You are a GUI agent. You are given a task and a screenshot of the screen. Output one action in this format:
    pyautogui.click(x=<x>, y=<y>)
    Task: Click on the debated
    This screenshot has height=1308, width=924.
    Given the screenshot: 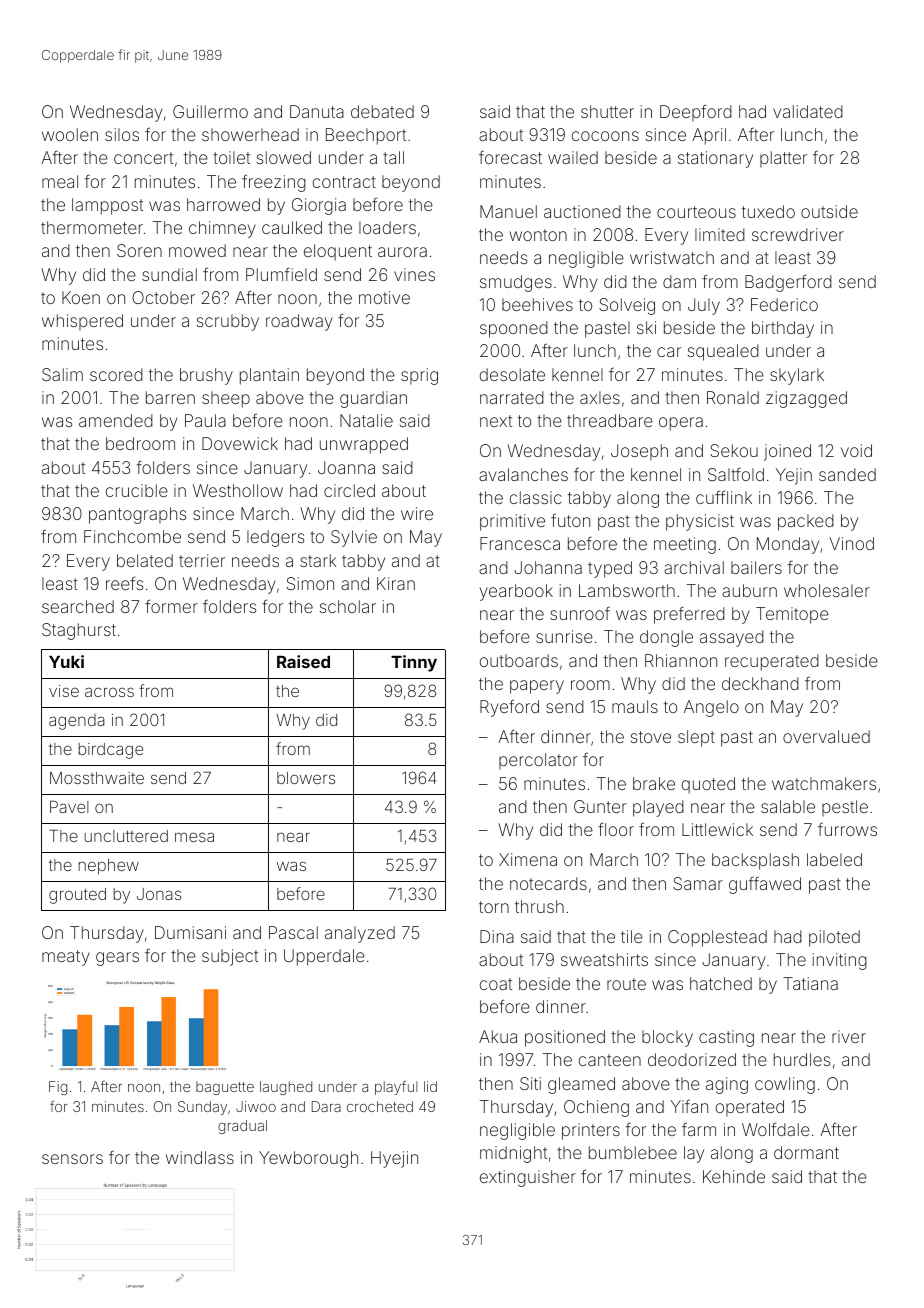 What is the action you would take?
    pyautogui.click(x=382, y=111)
